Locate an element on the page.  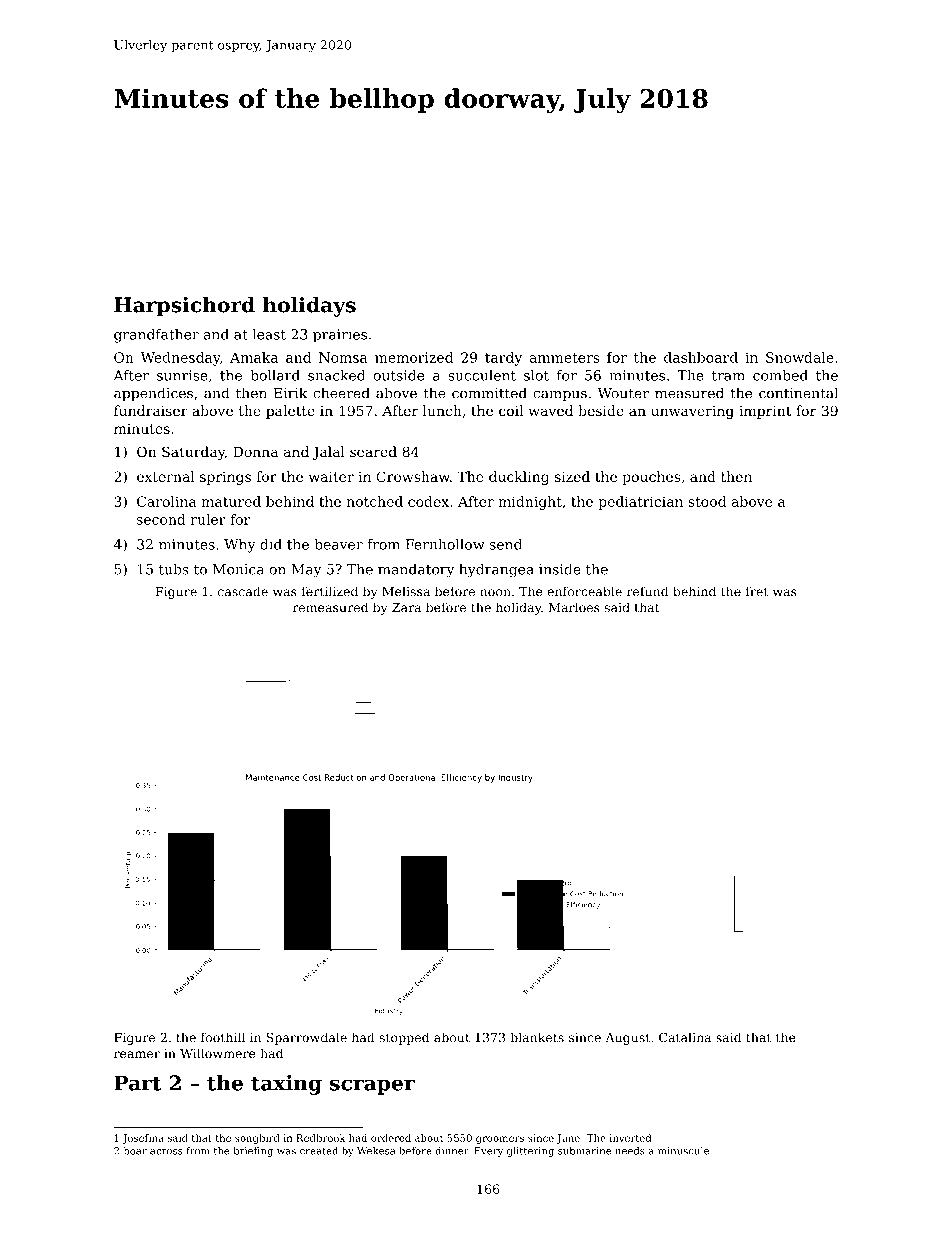
Crowshaw is located at coordinates (413, 476).
